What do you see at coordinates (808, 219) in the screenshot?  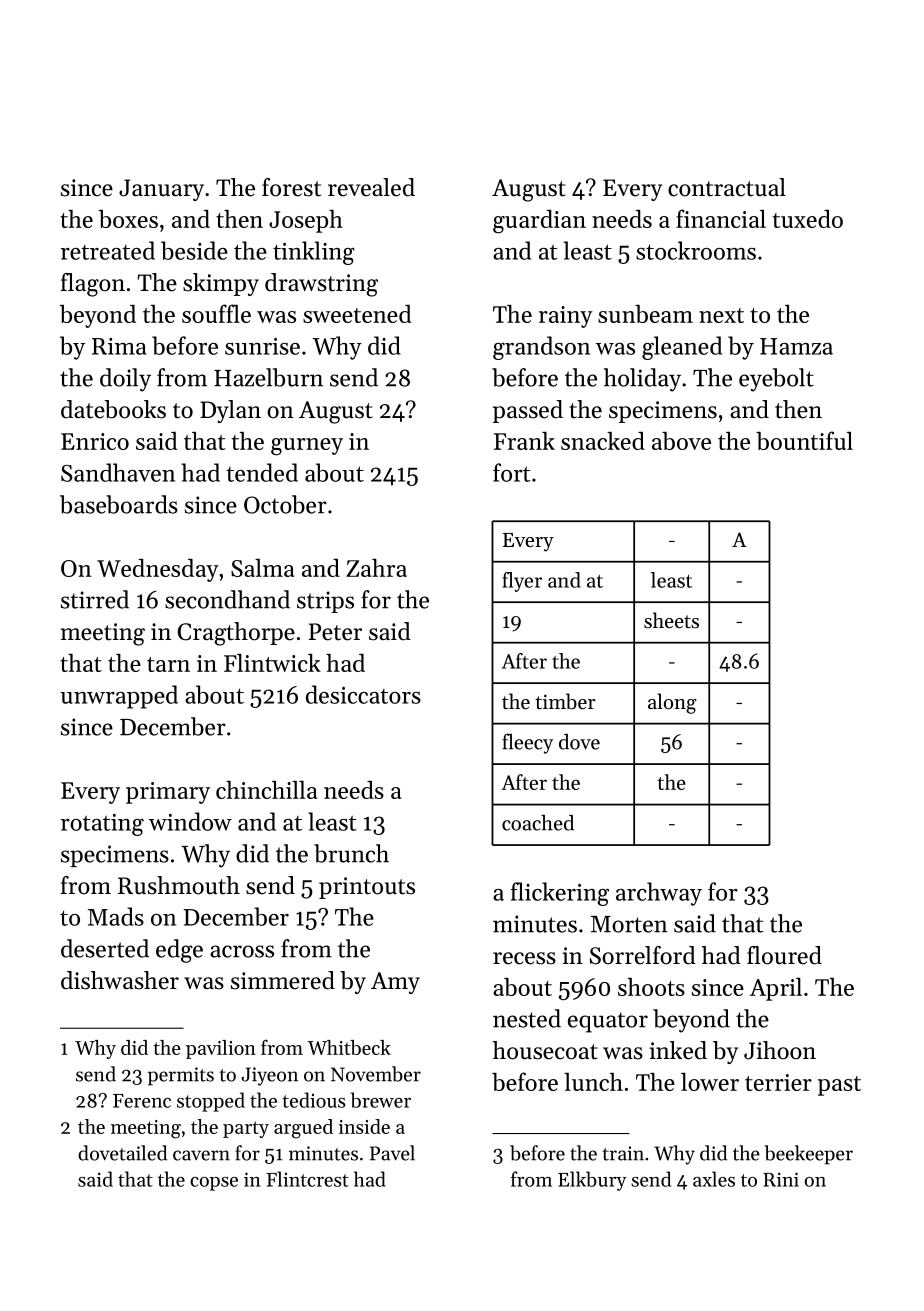 I see `tuxedo` at bounding box center [808, 219].
